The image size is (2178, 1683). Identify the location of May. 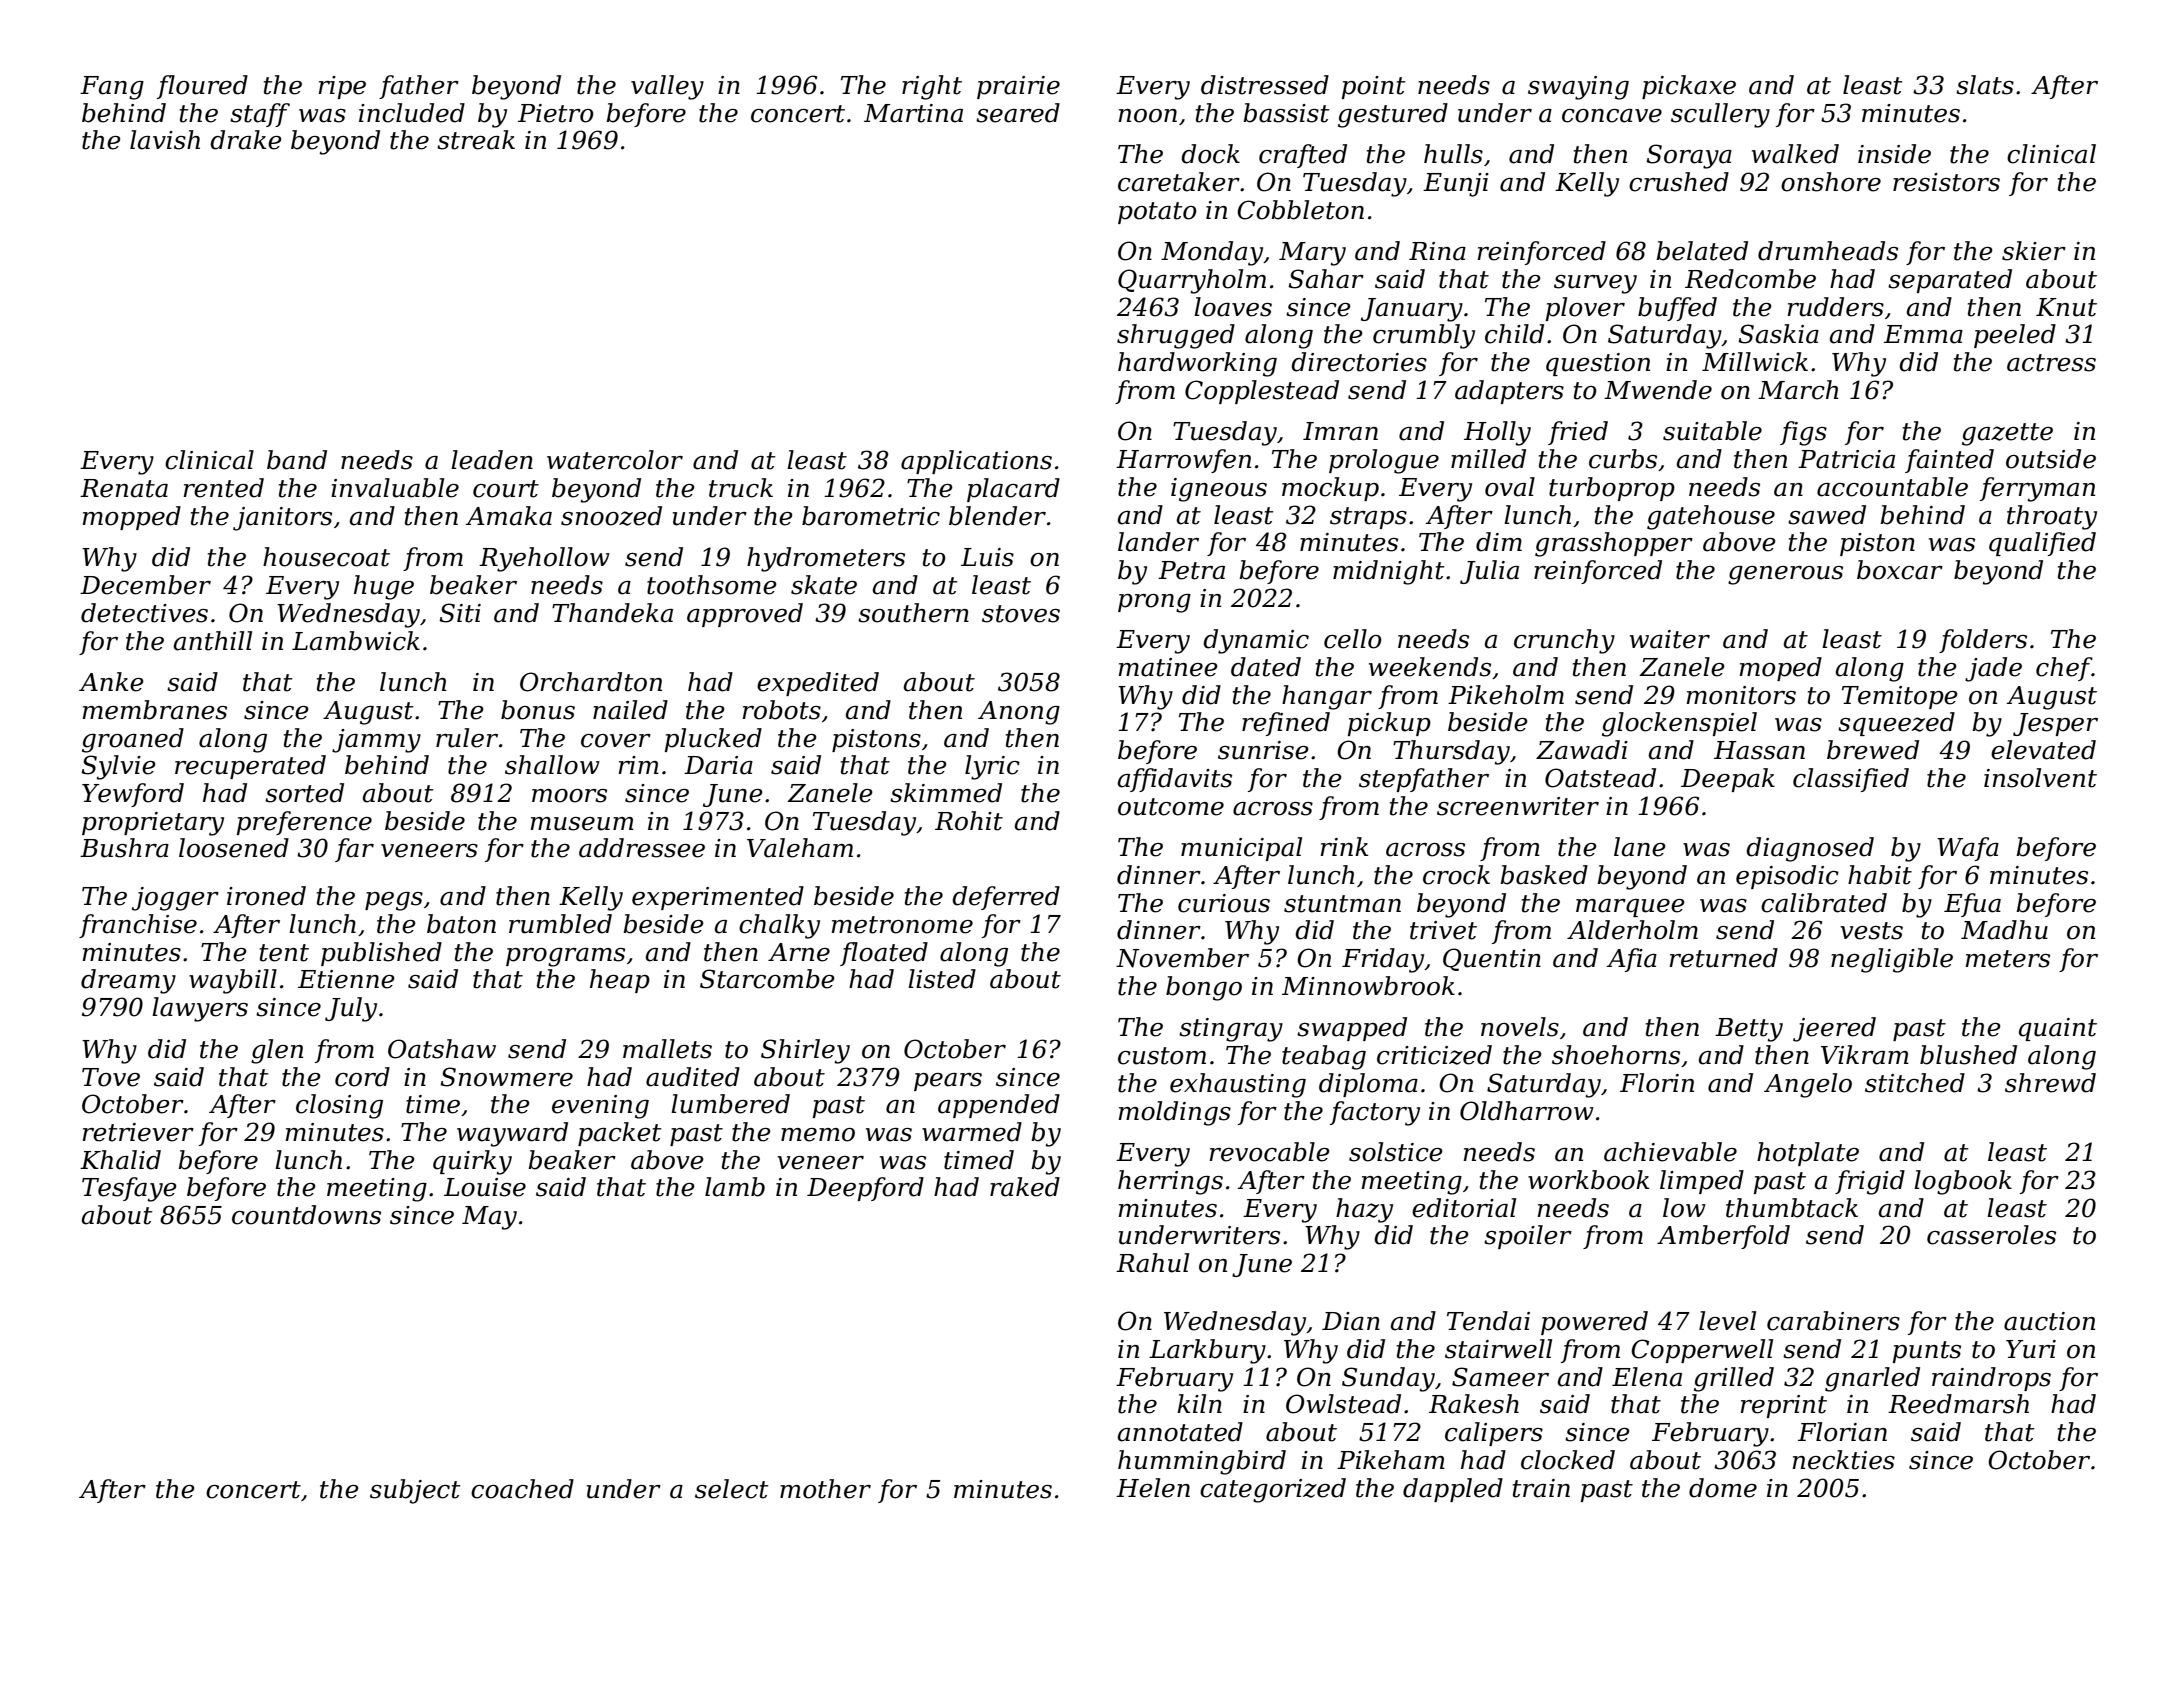
(489, 1218).
